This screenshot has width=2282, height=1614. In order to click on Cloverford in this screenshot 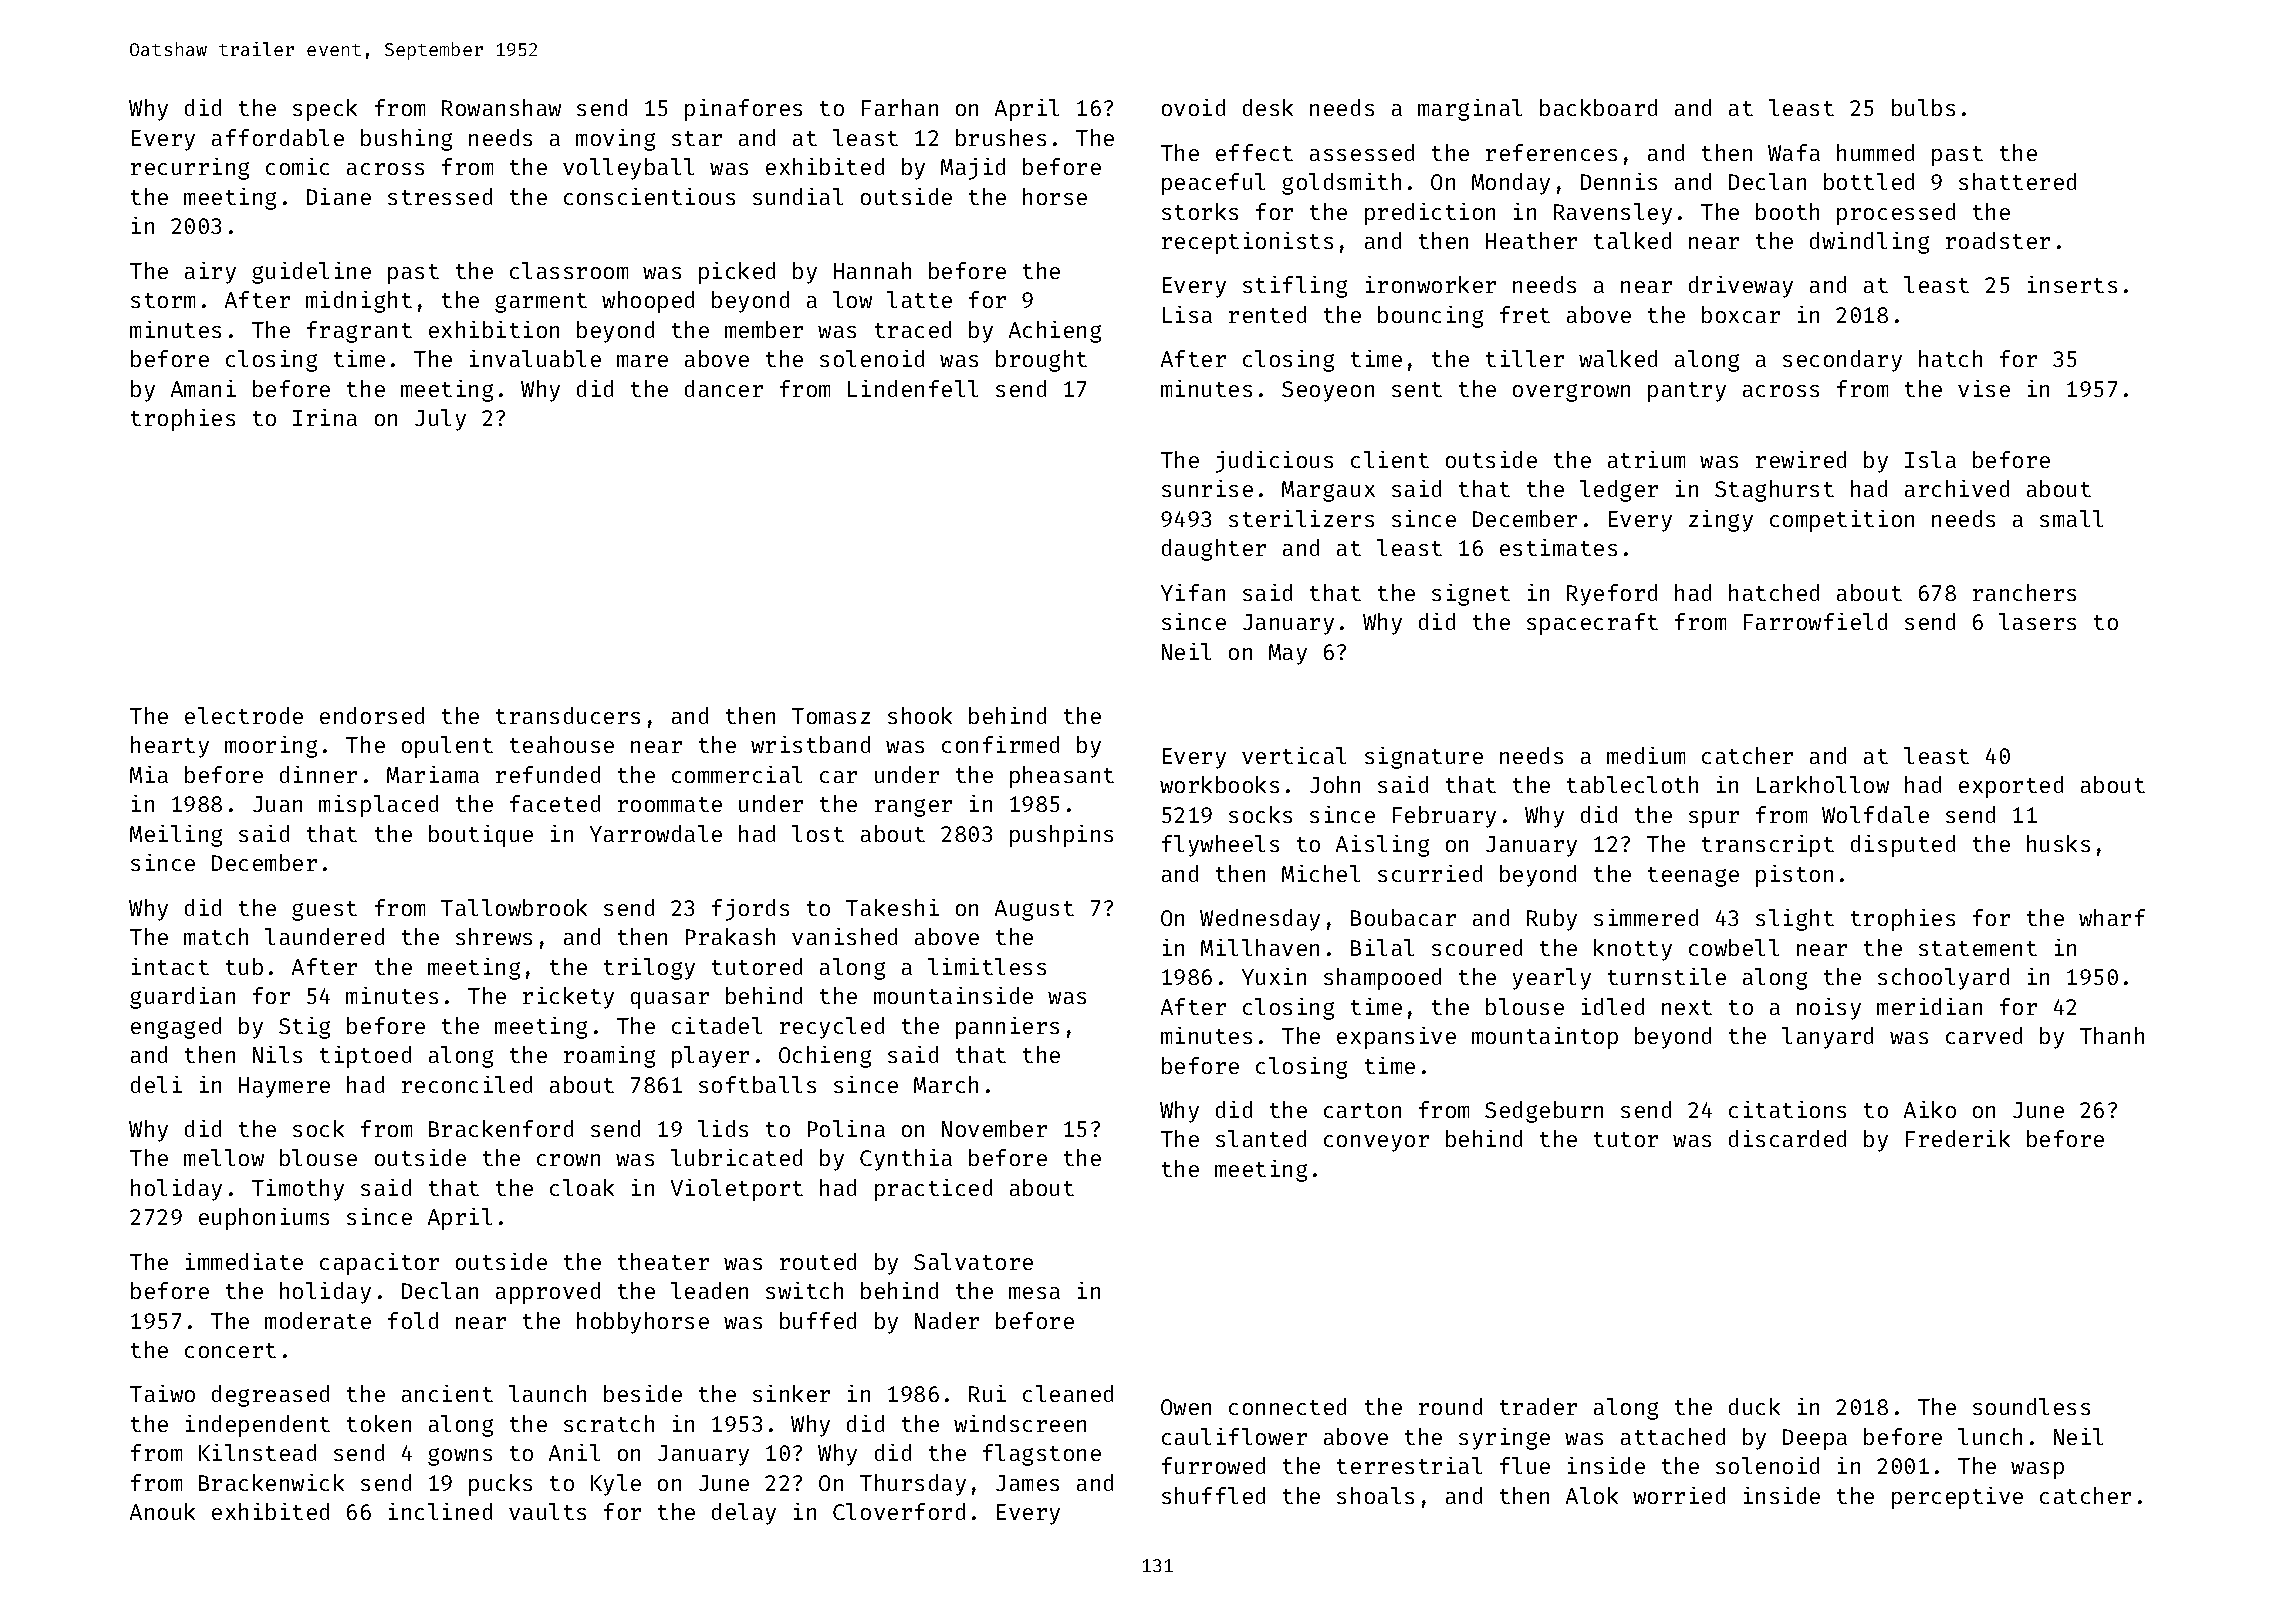, I will do `click(899, 1511)`.
